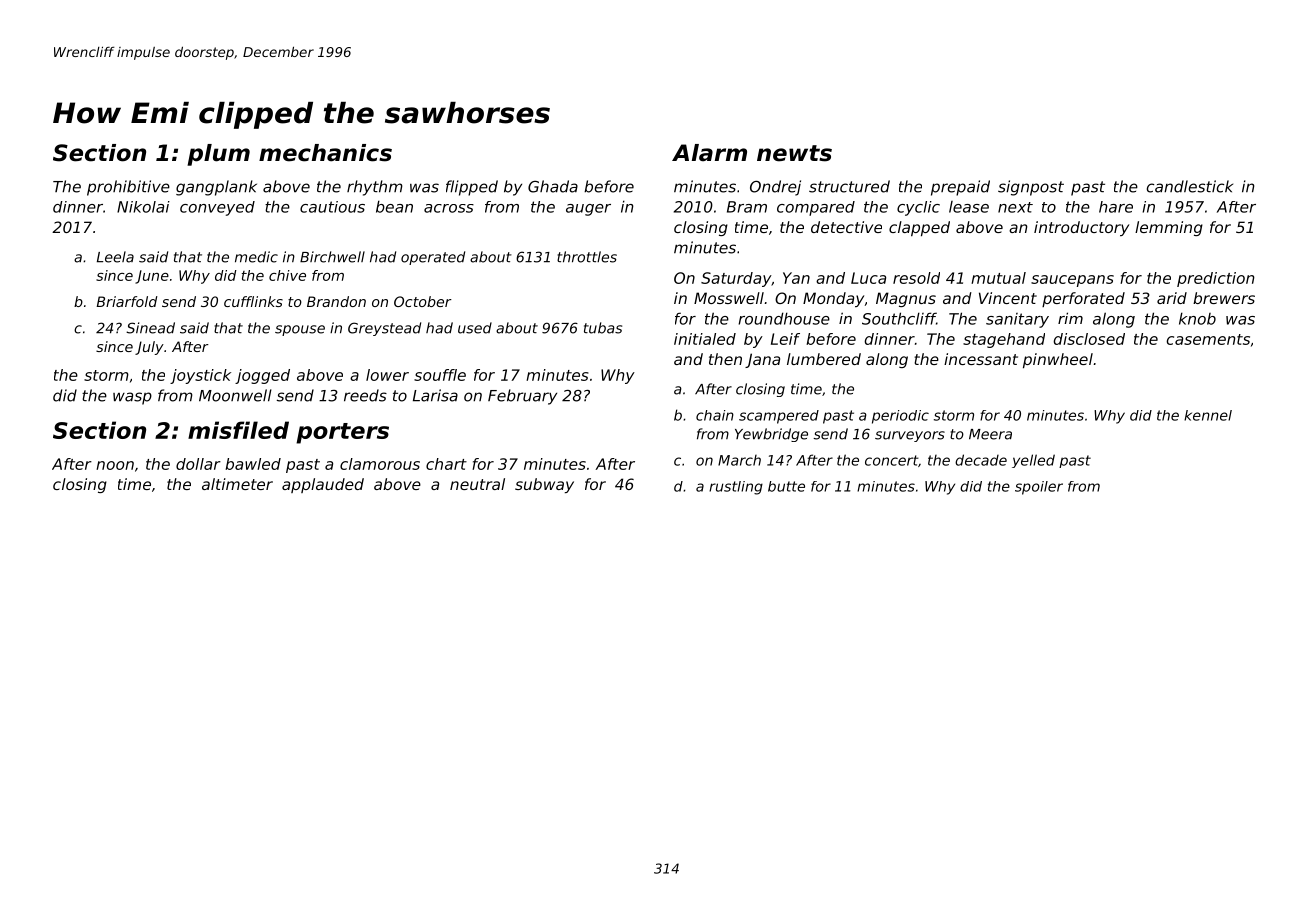 Image resolution: width=1308 pixels, height=924 pixels. Describe the element at coordinates (919, 228) in the image. I see `clapped` at that location.
